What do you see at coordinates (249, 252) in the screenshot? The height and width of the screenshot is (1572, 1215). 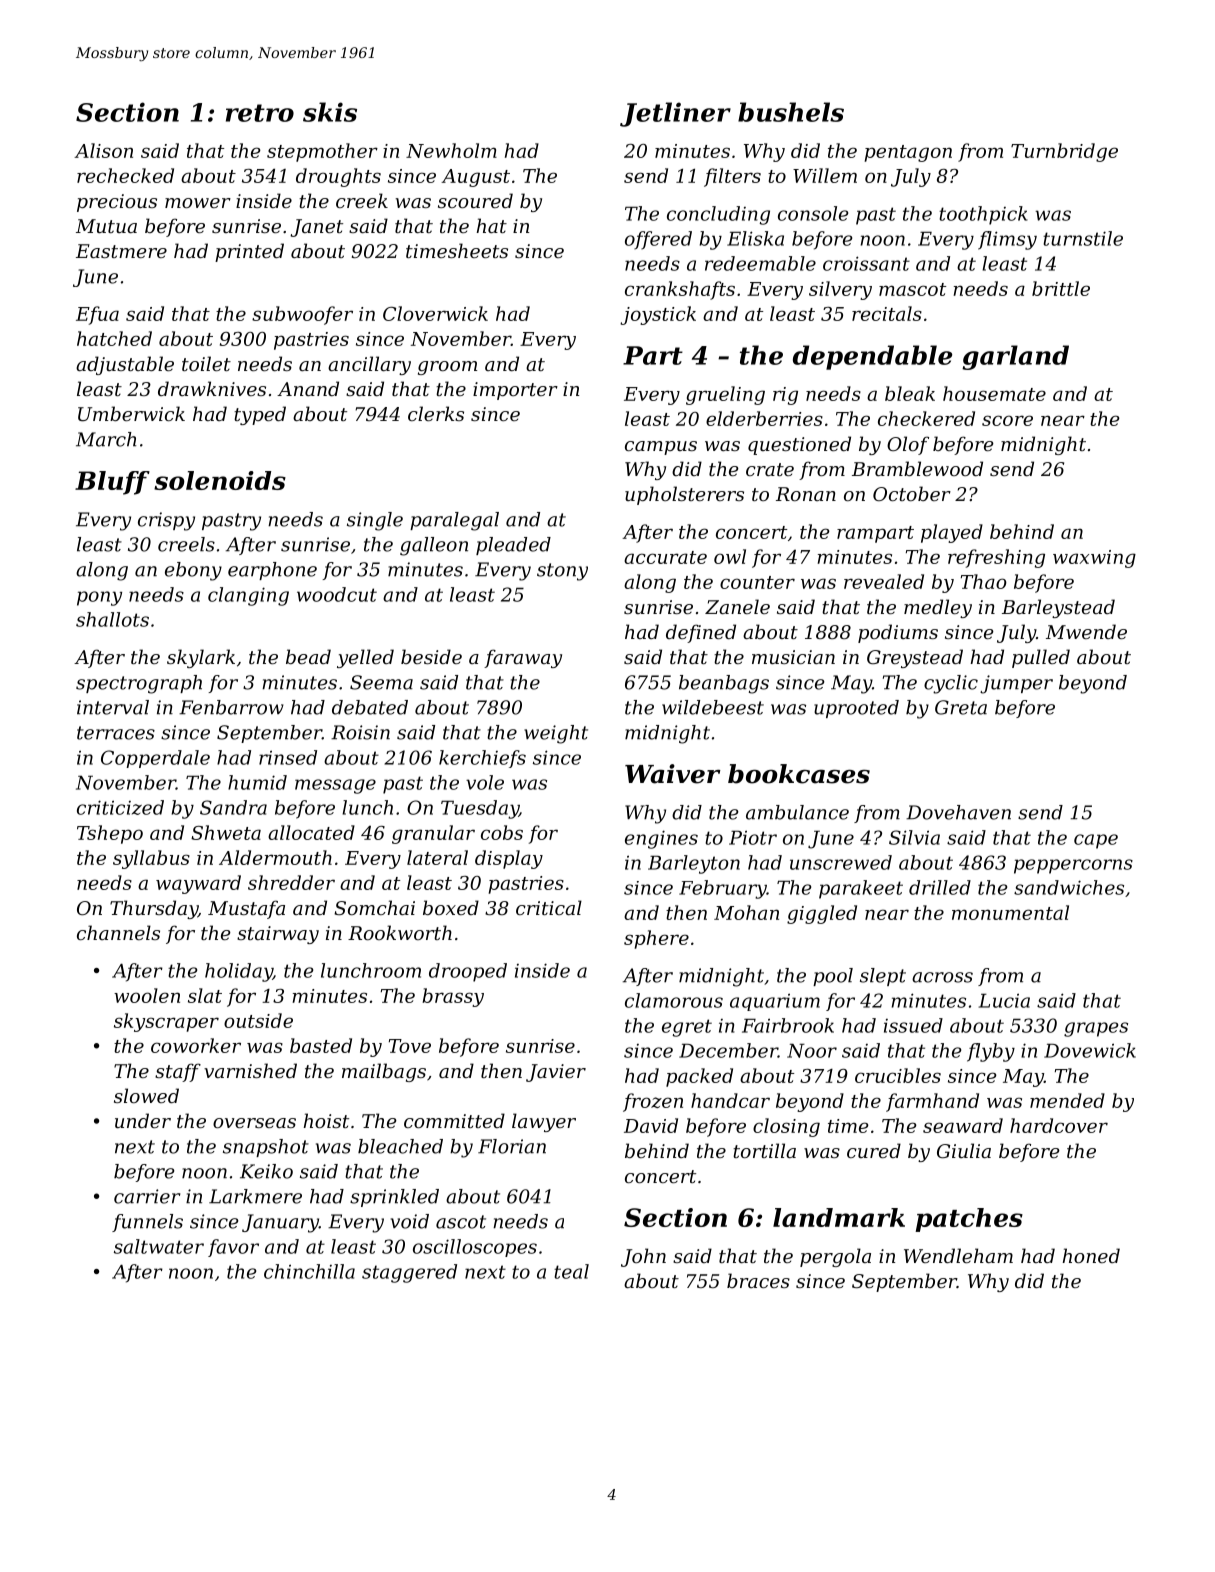 I see `printed` at bounding box center [249, 252].
